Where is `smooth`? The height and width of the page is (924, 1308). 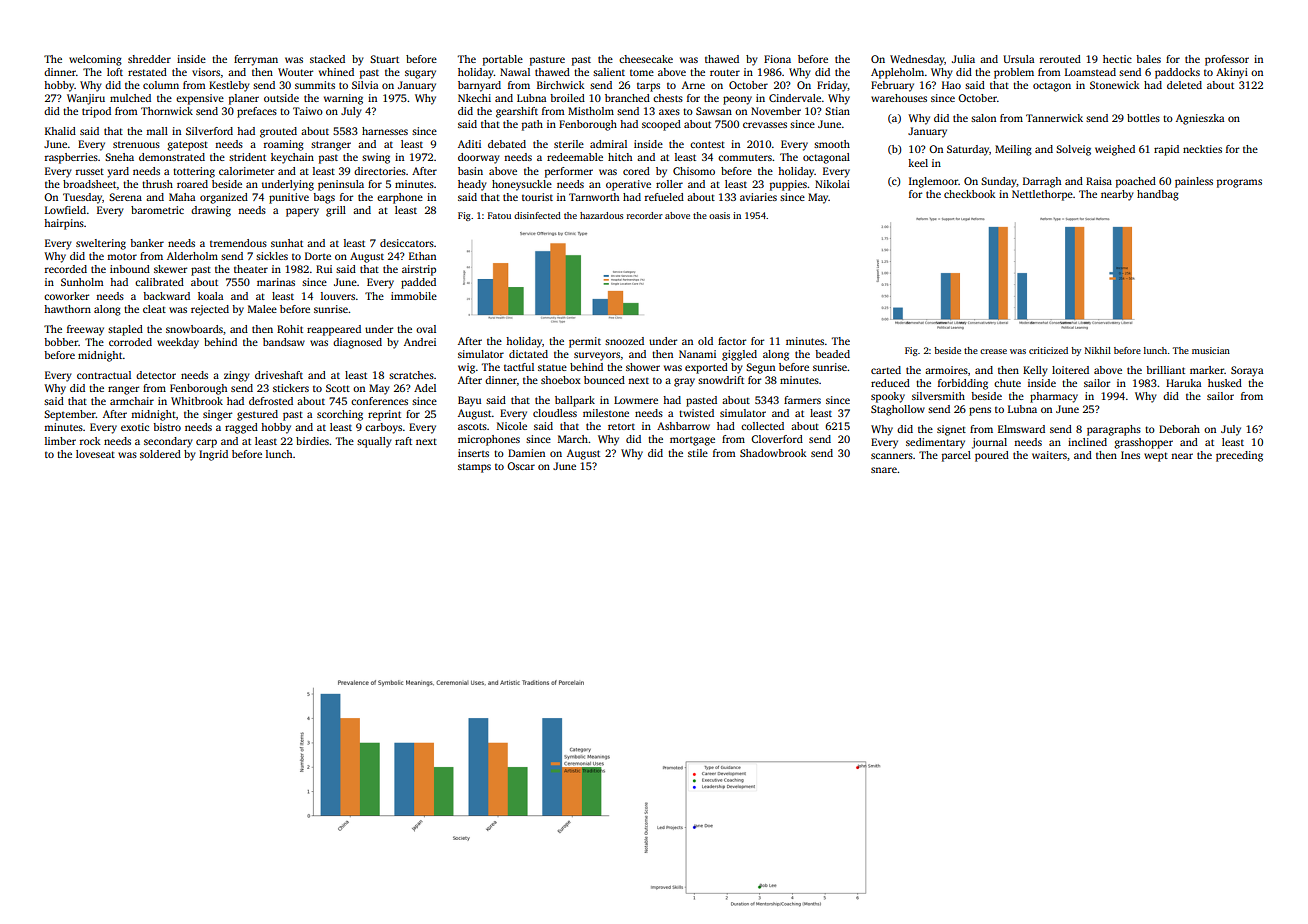
smooth is located at coordinates (832, 144).
